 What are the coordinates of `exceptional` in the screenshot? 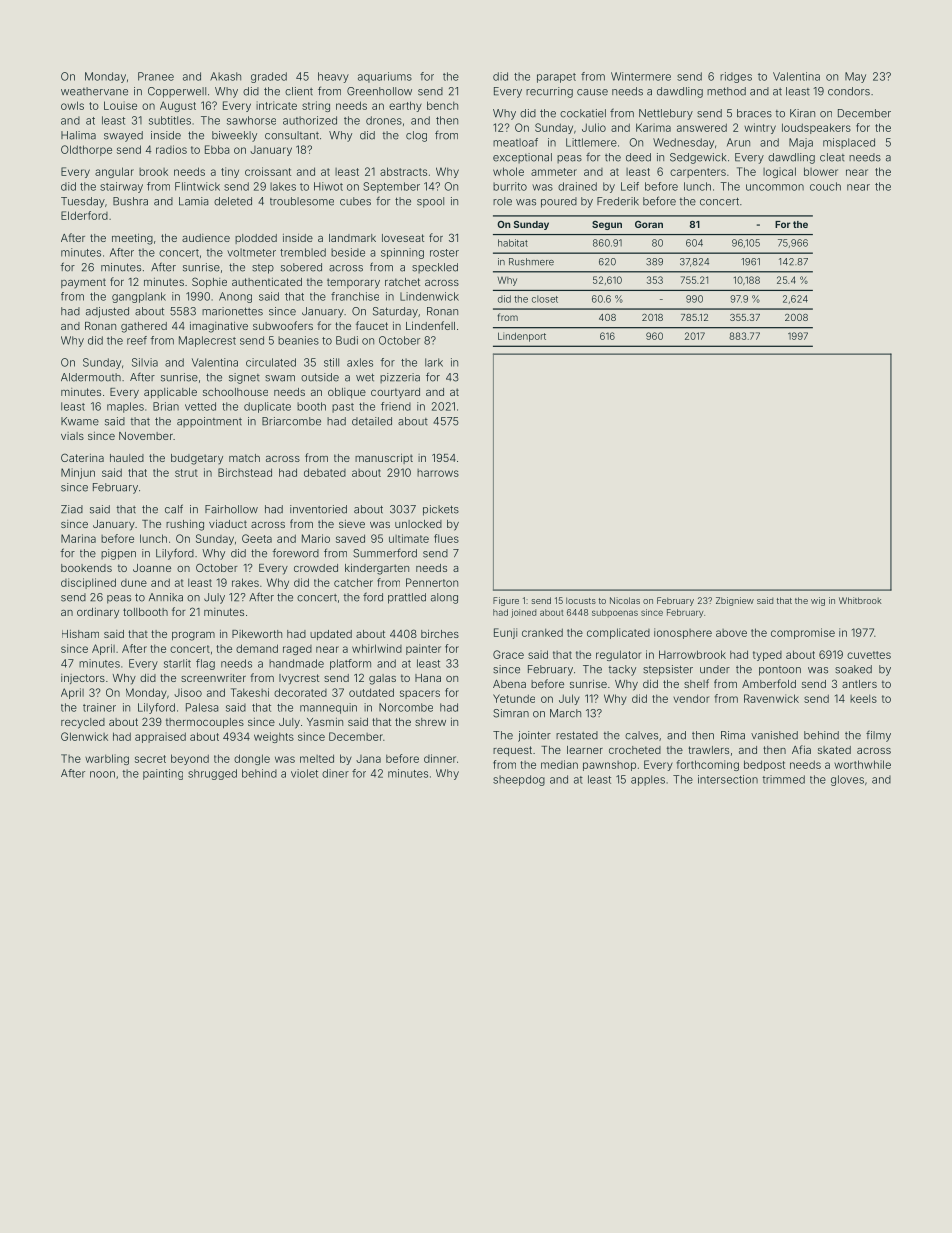 It's located at (522, 158).
